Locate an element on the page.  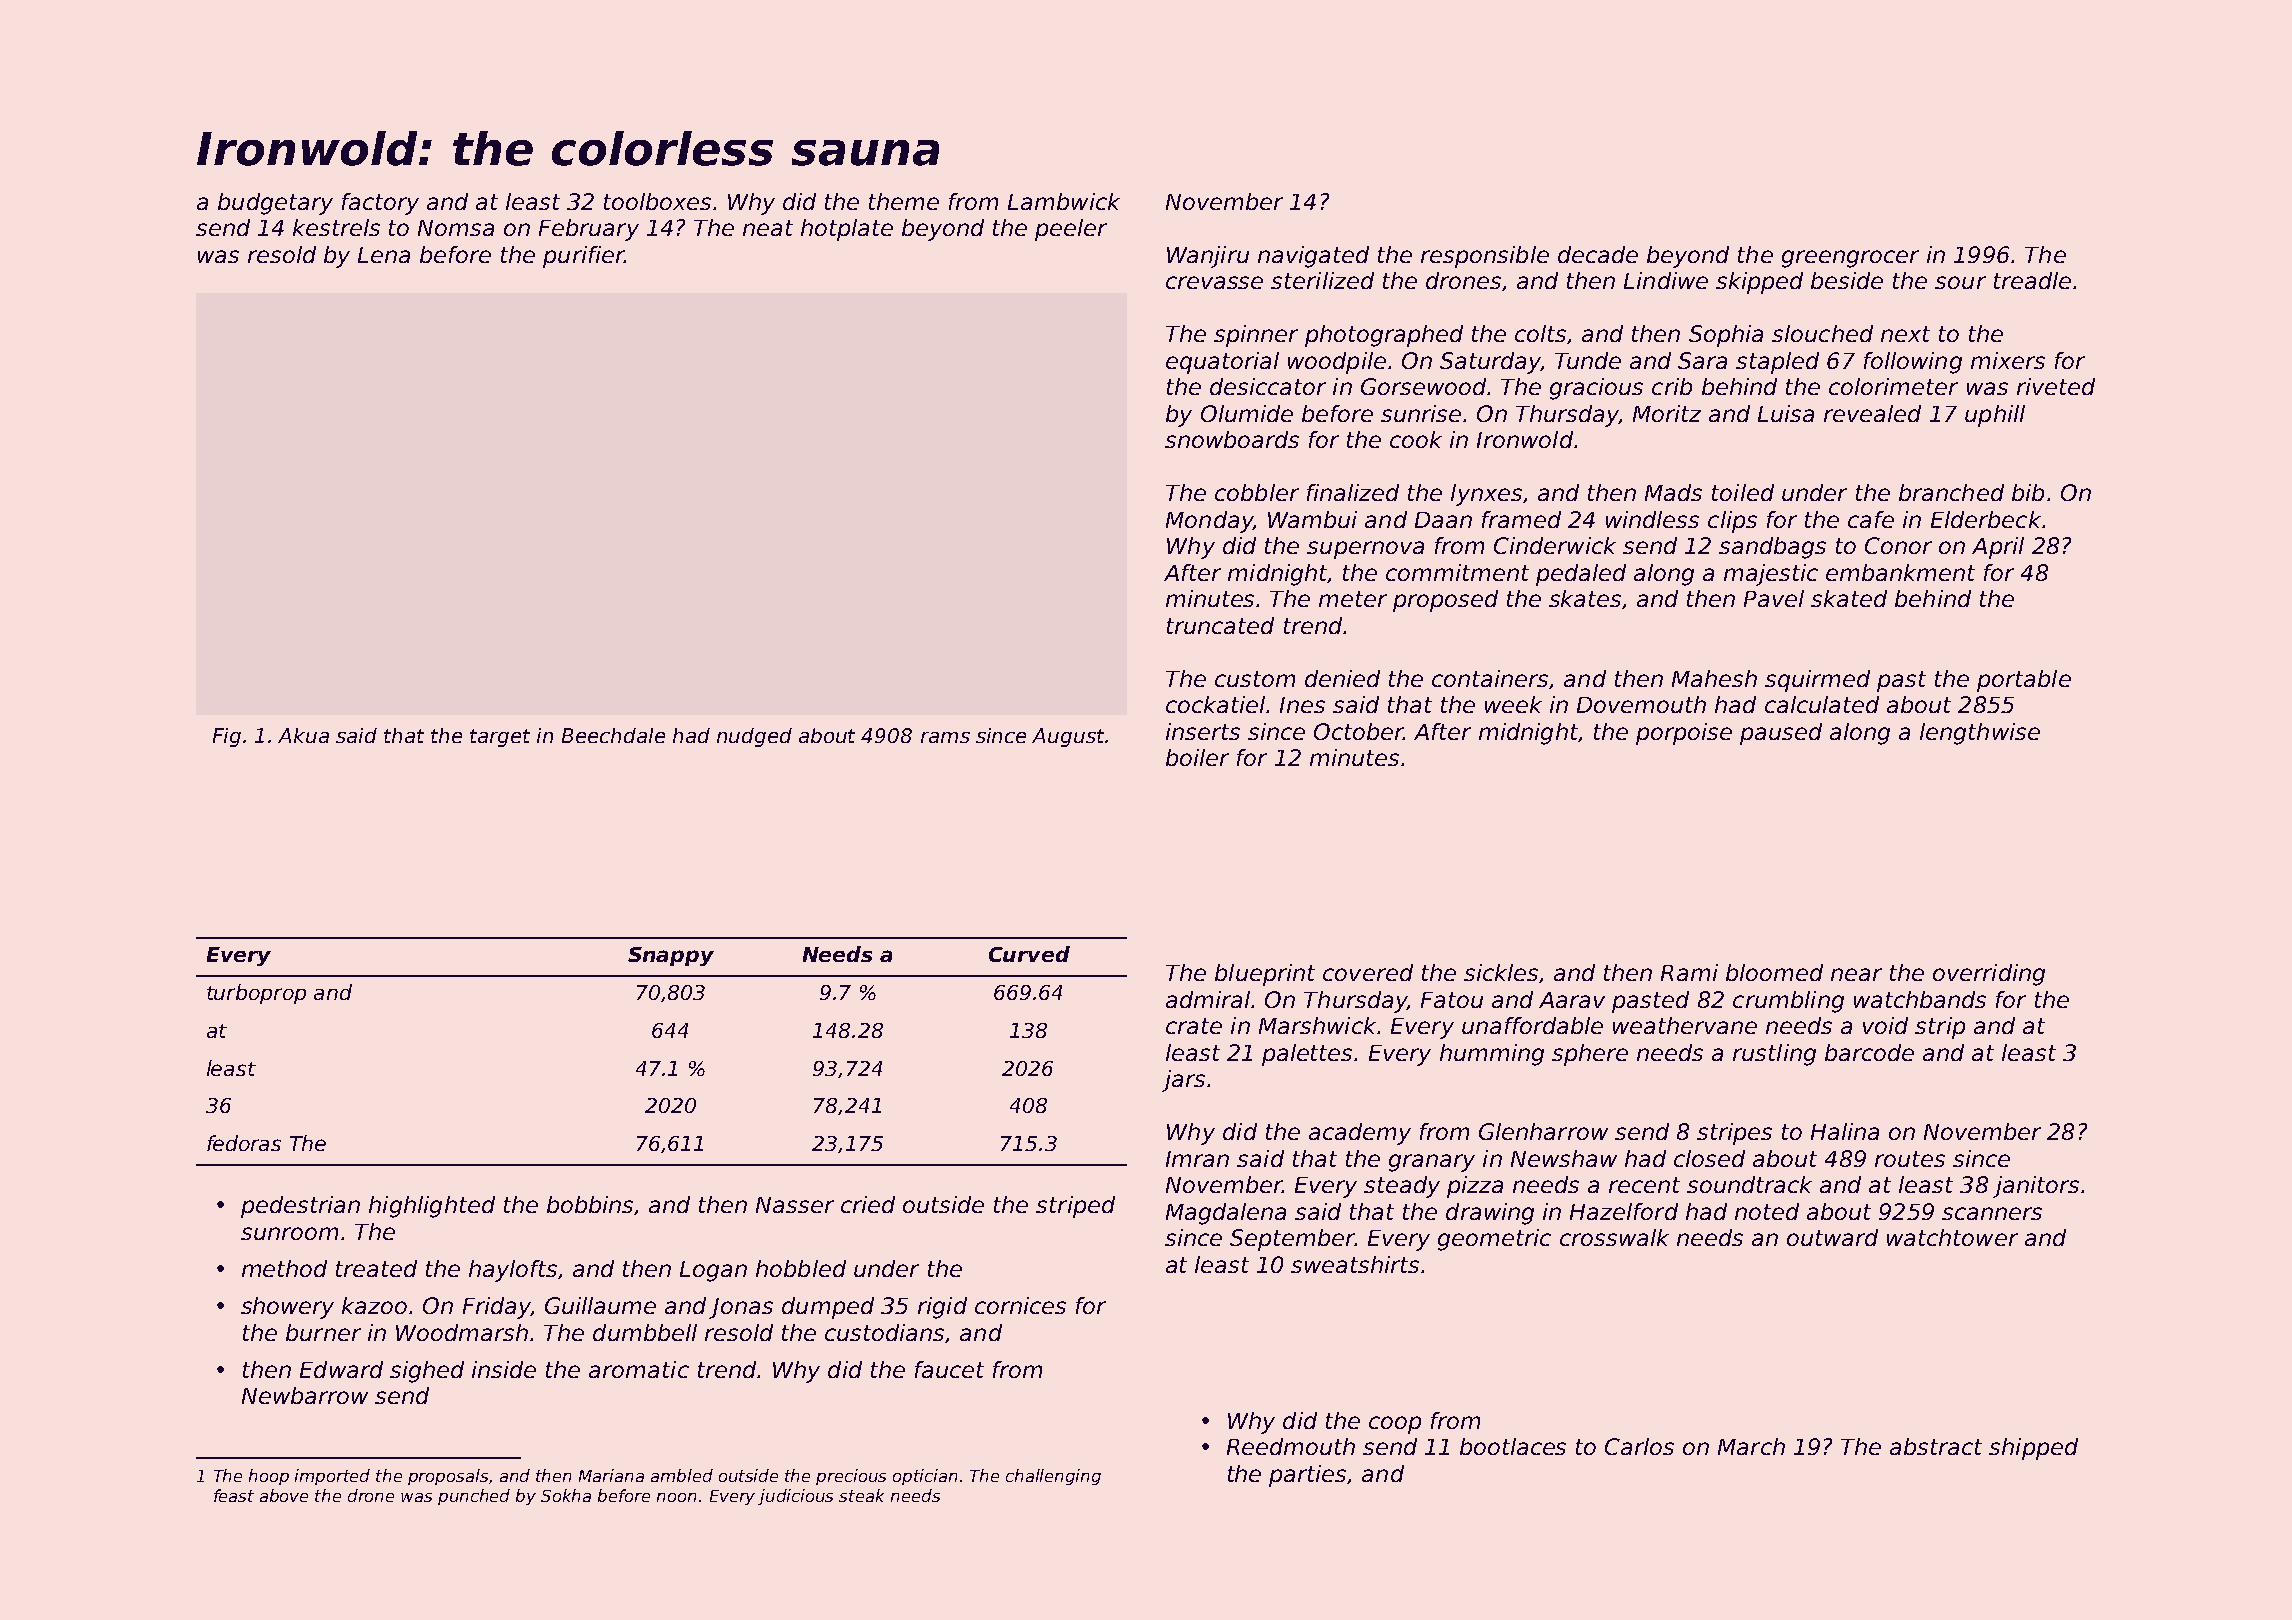
academy is located at coordinates (1360, 1134).
